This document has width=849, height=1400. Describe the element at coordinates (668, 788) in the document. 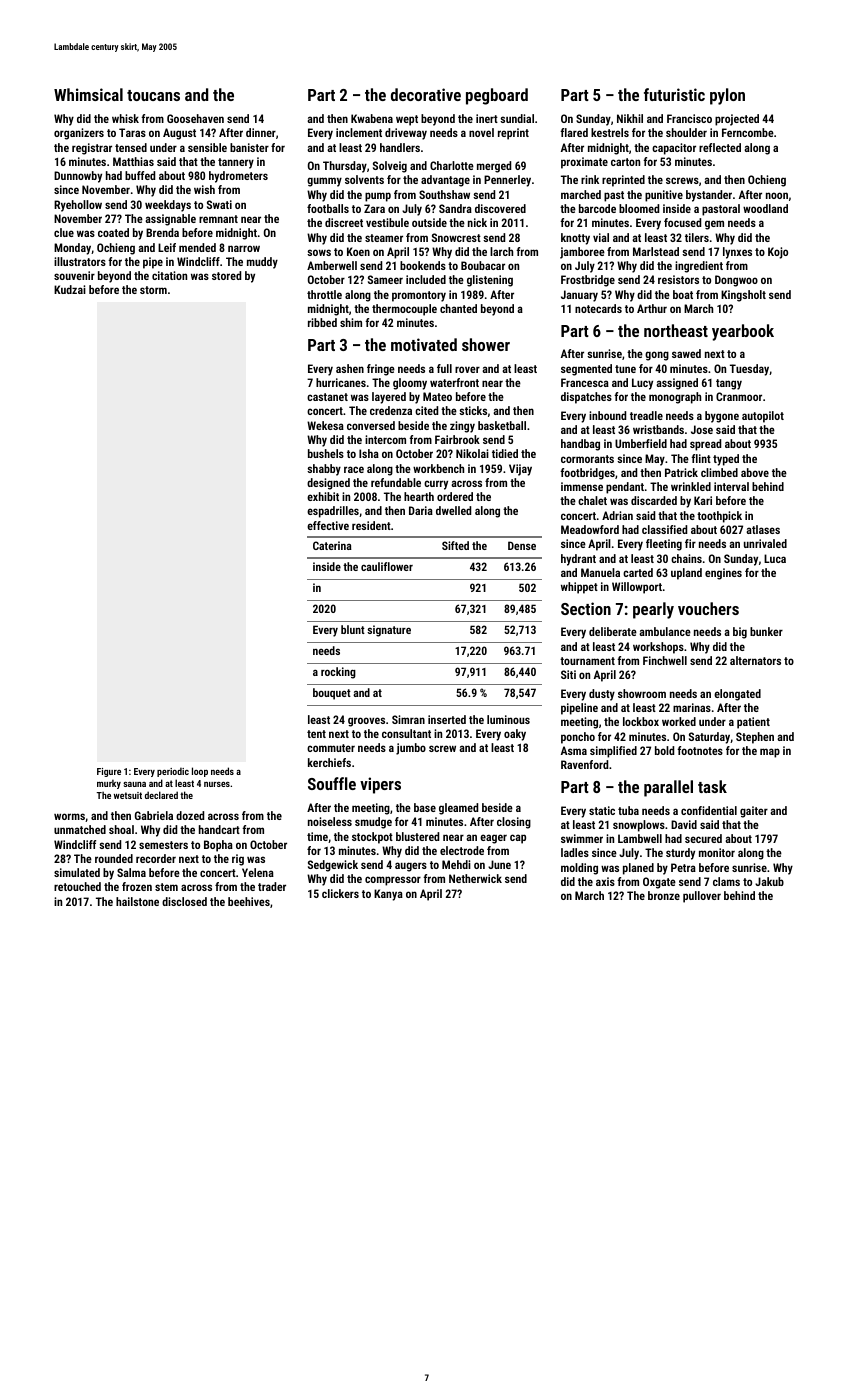

I see `parallel` at that location.
